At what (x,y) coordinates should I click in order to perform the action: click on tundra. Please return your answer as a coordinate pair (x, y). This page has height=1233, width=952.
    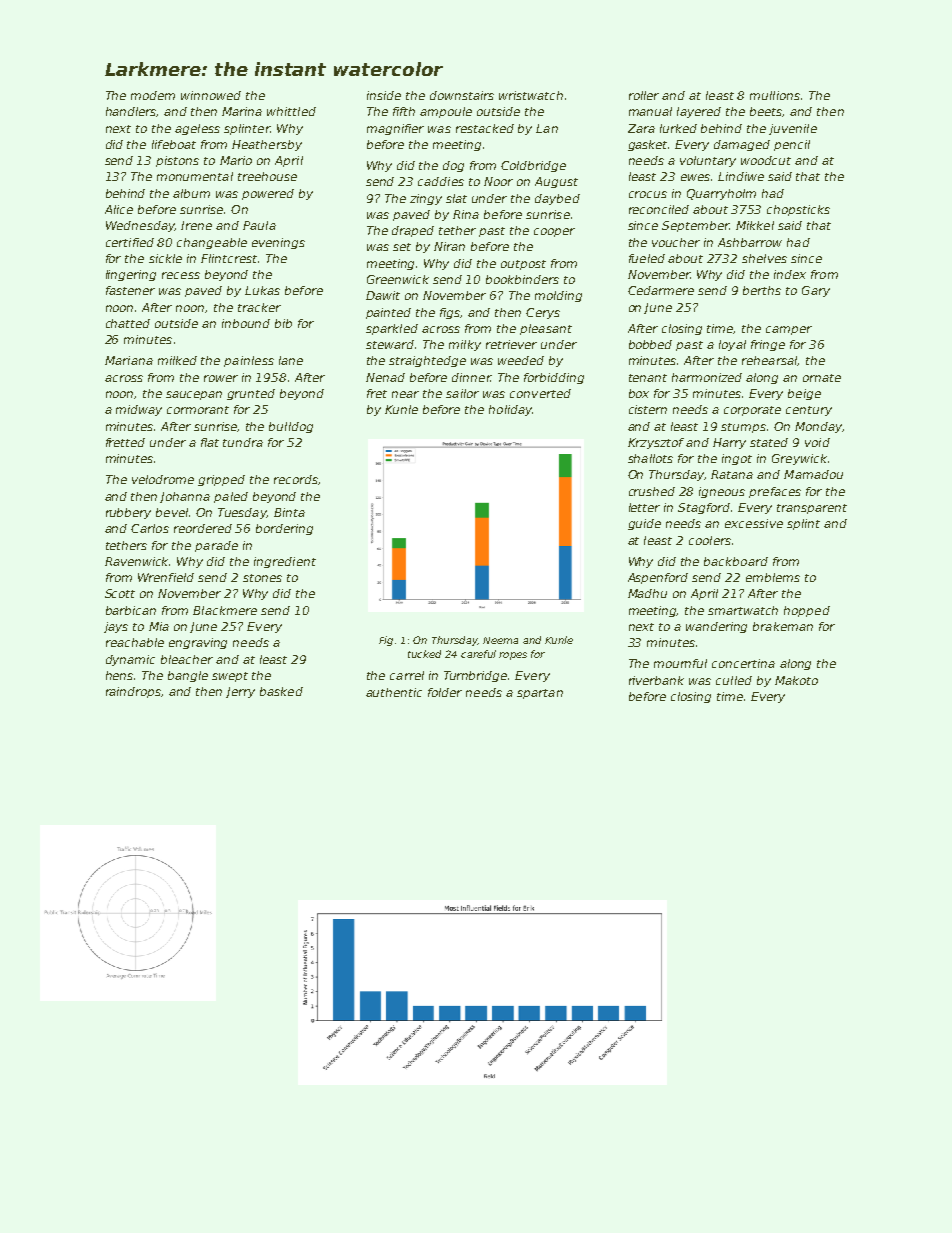
    Looking at the image, I should click on (243, 442).
